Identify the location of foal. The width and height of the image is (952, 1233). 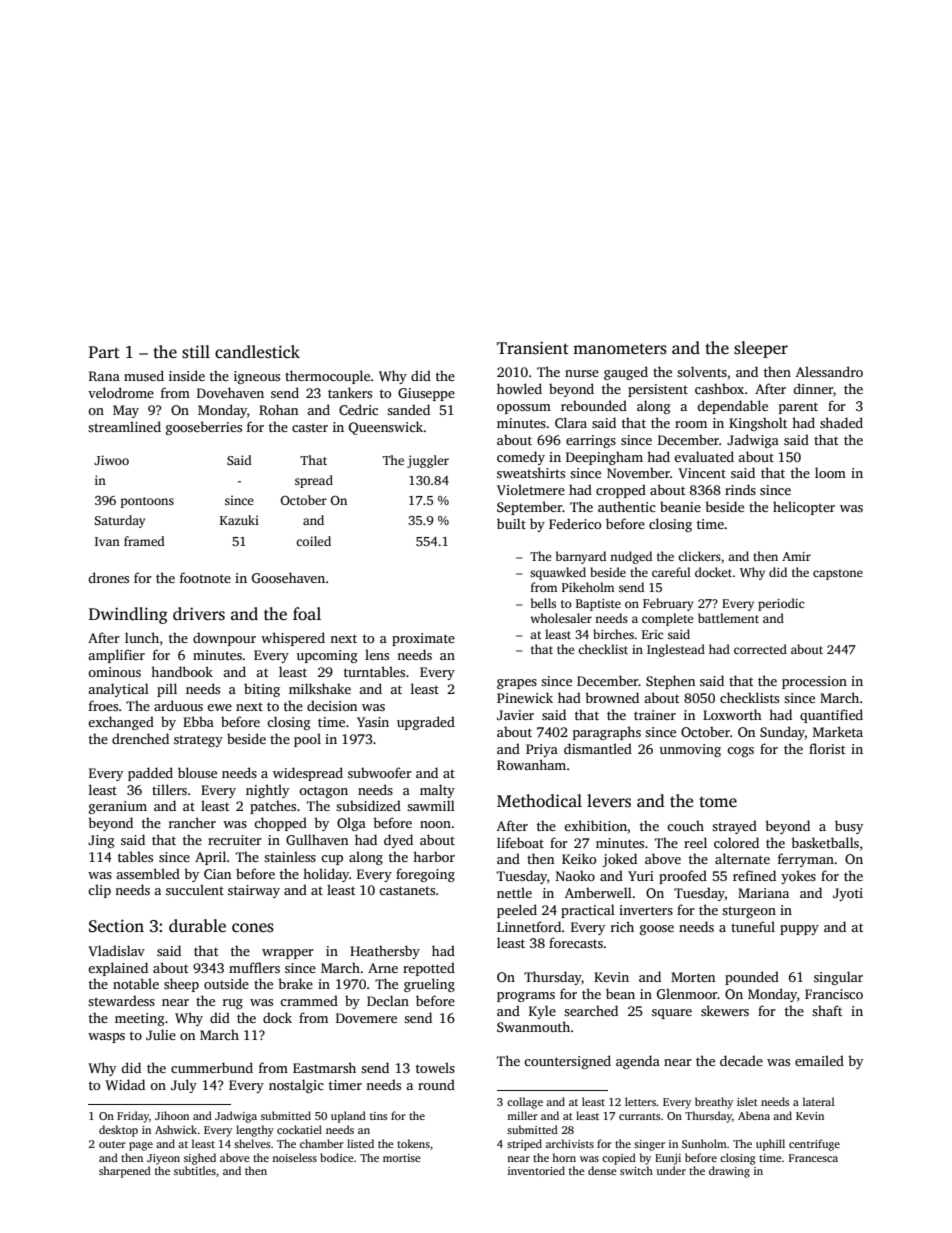
(307, 614).
